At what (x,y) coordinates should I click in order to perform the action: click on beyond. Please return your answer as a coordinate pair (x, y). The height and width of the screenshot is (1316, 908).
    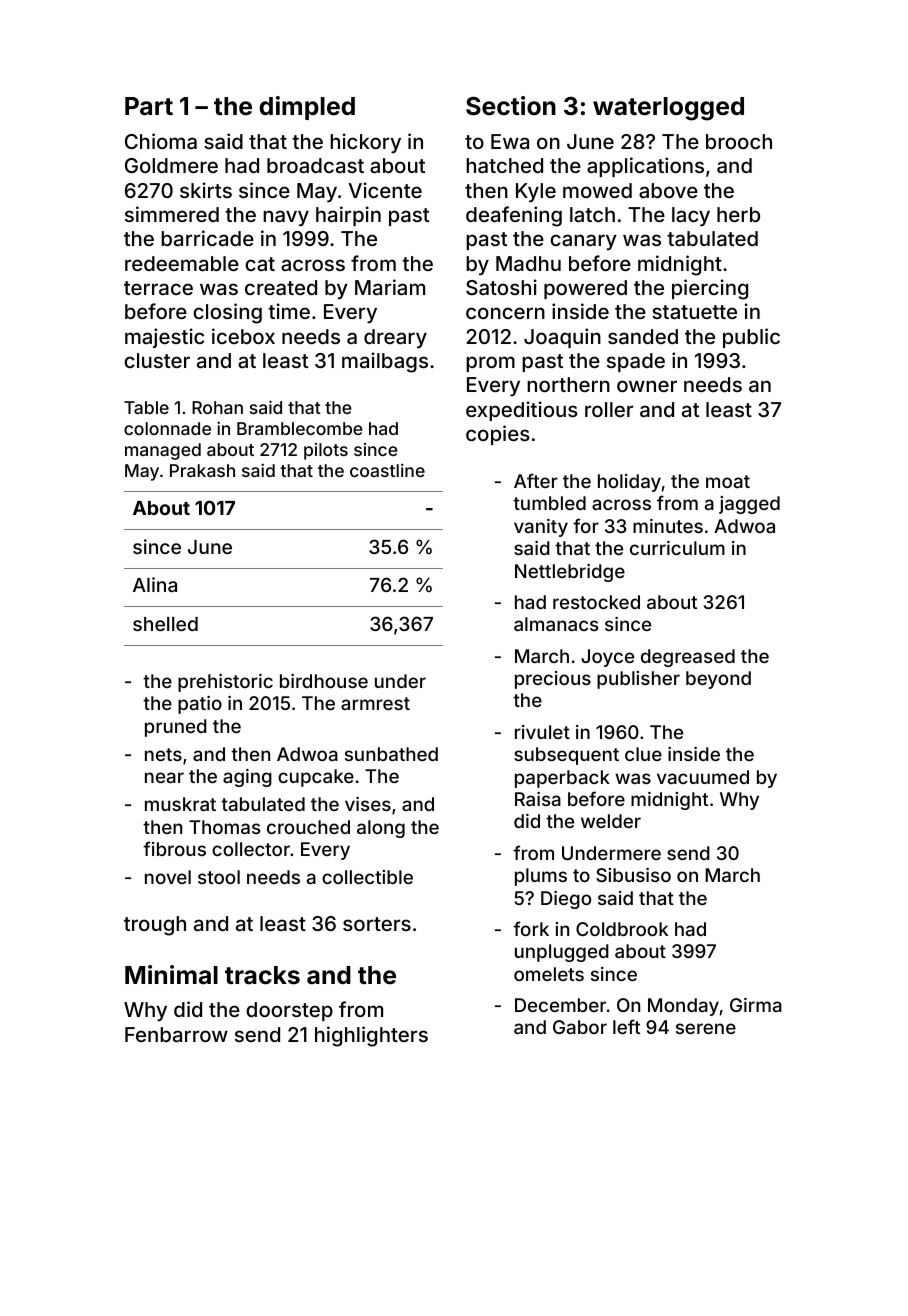
    Looking at the image, I should click on (718, 680).
